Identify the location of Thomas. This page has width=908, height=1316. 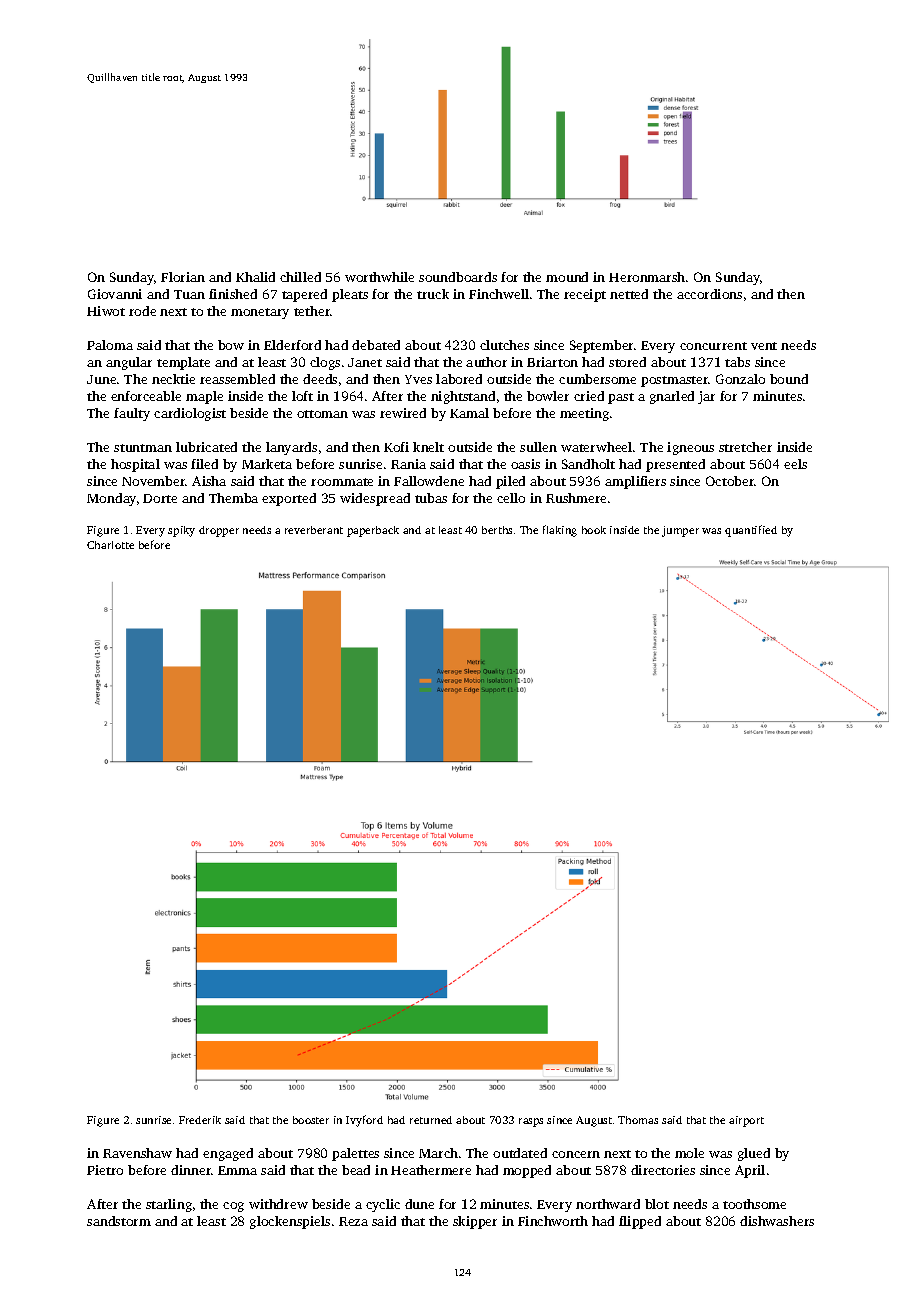
(638, 1120).
